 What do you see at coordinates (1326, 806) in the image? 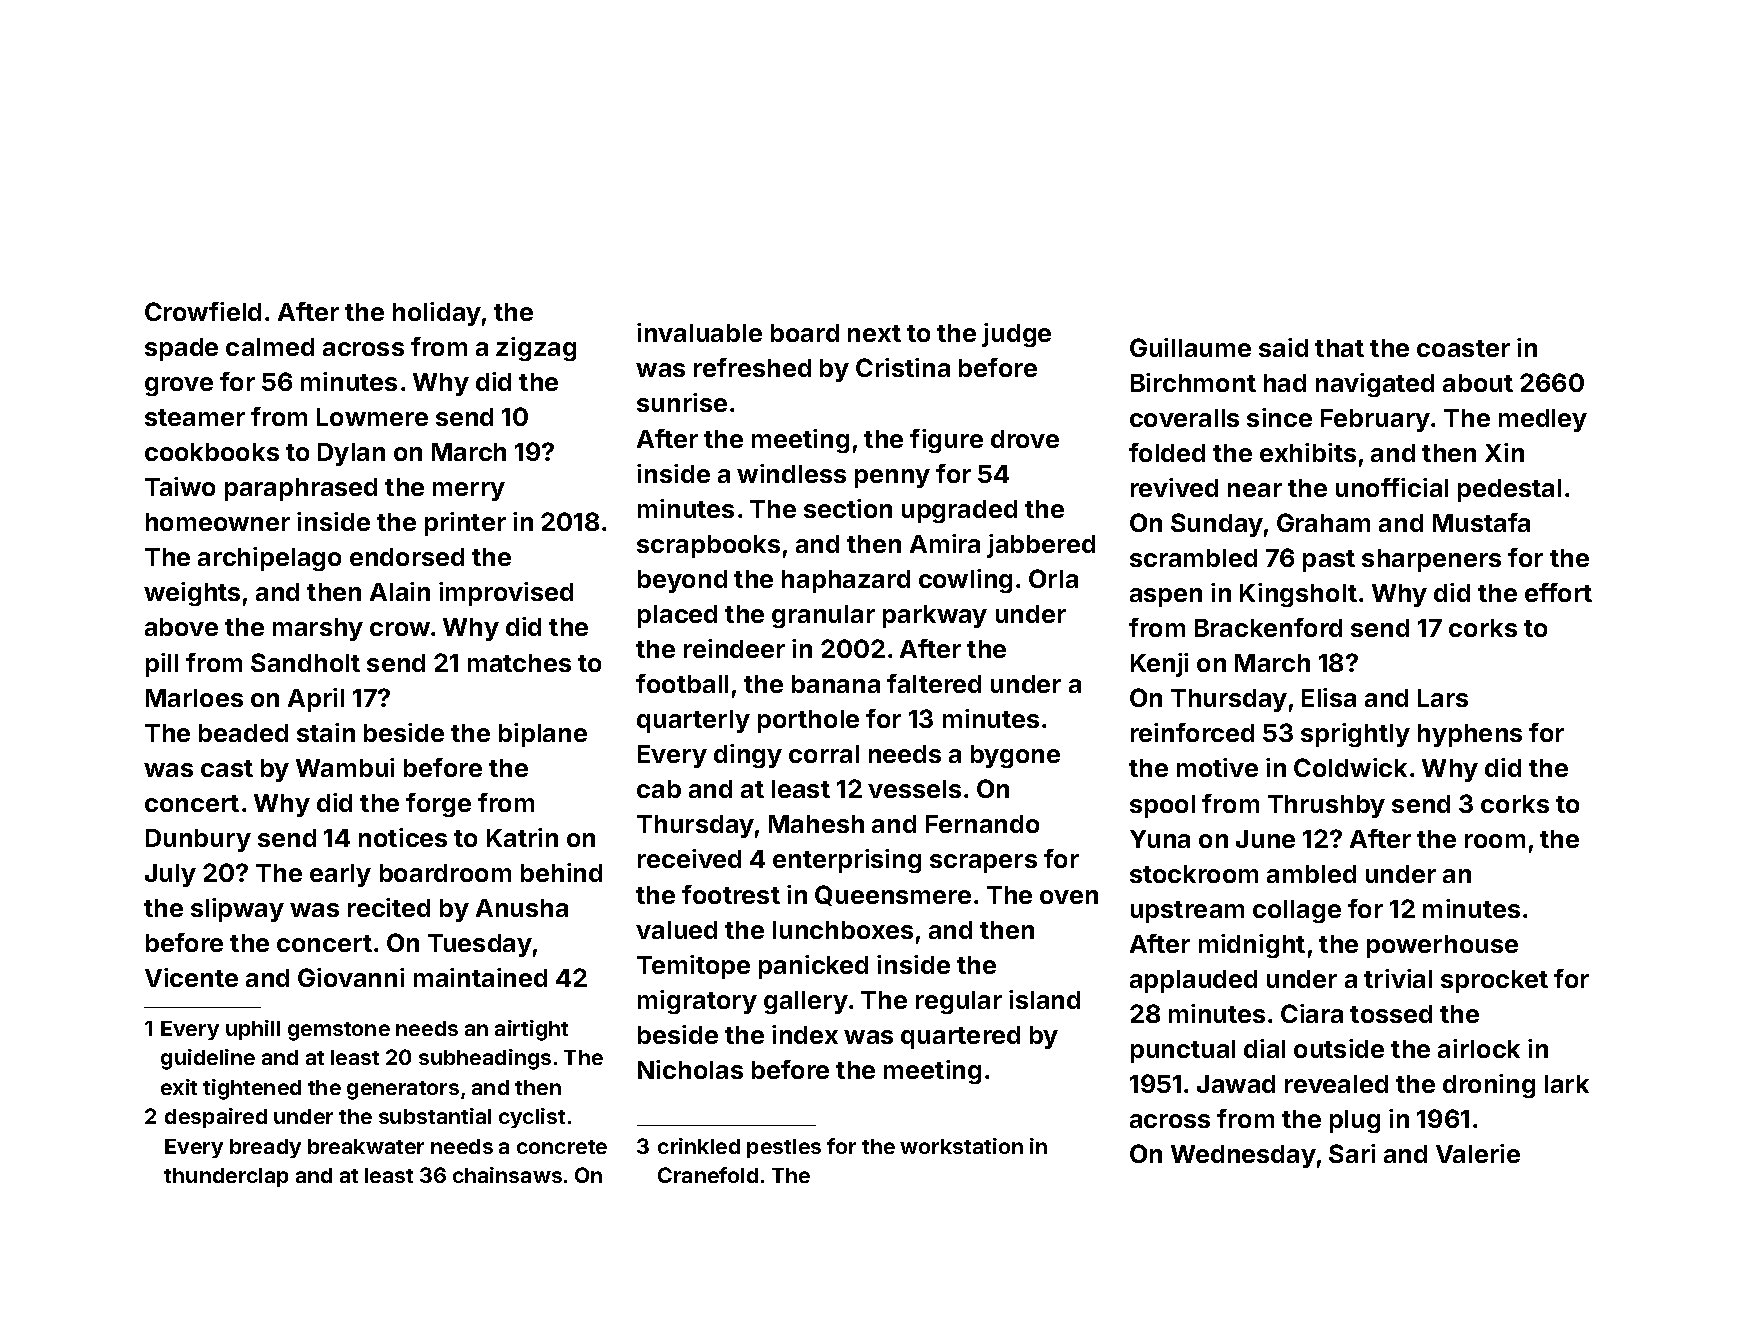
I see `Thrushby` at bounding box center [1326, 806].
